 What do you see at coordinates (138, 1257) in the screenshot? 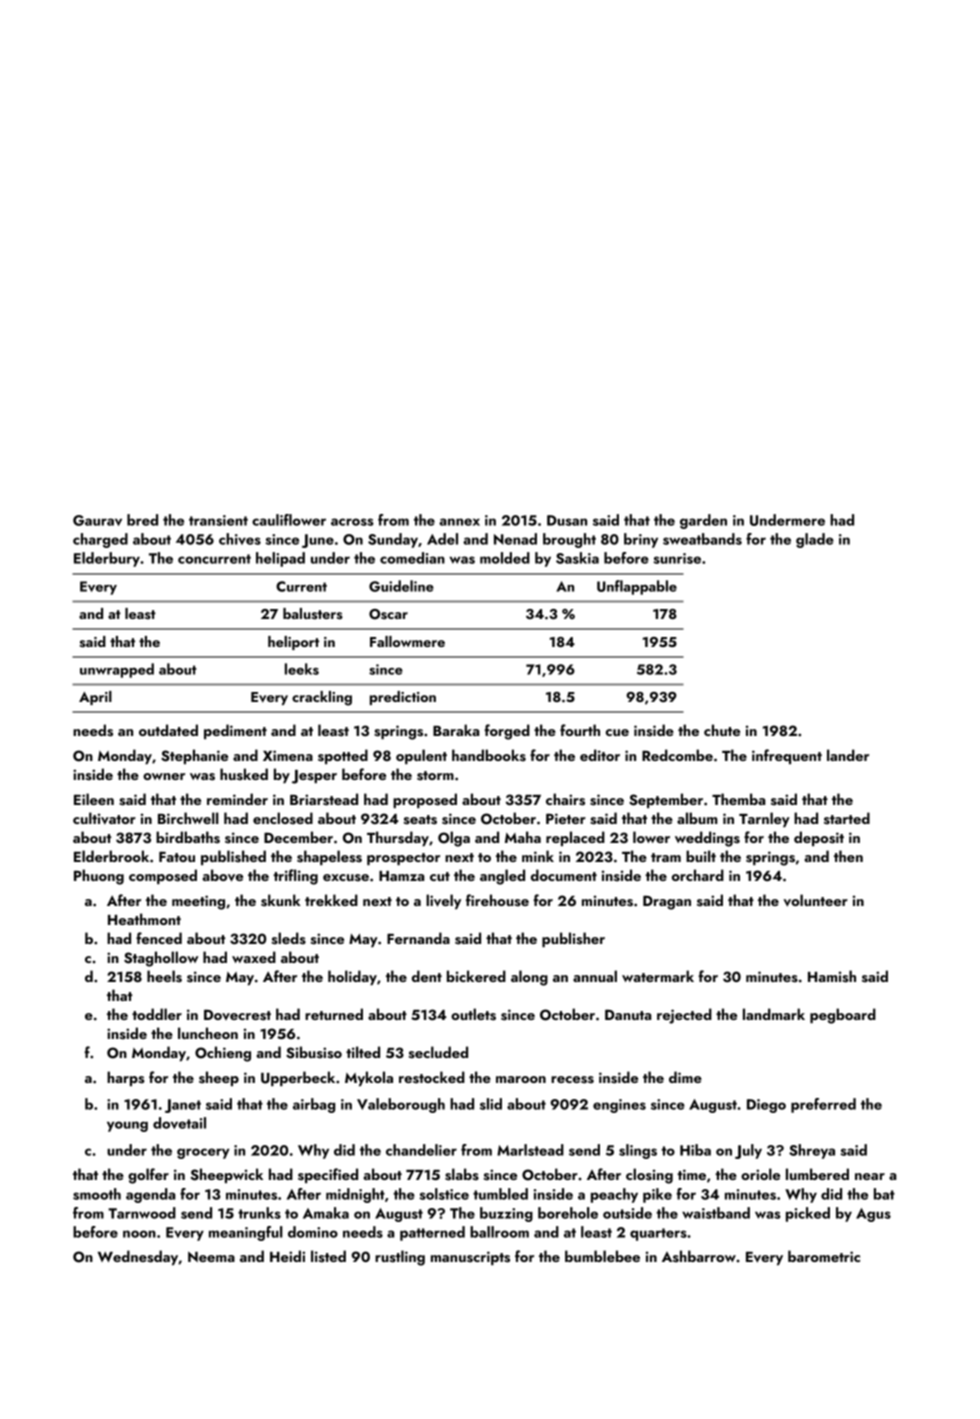
I see `Wednesday` at bounding box center [138, 1257].
